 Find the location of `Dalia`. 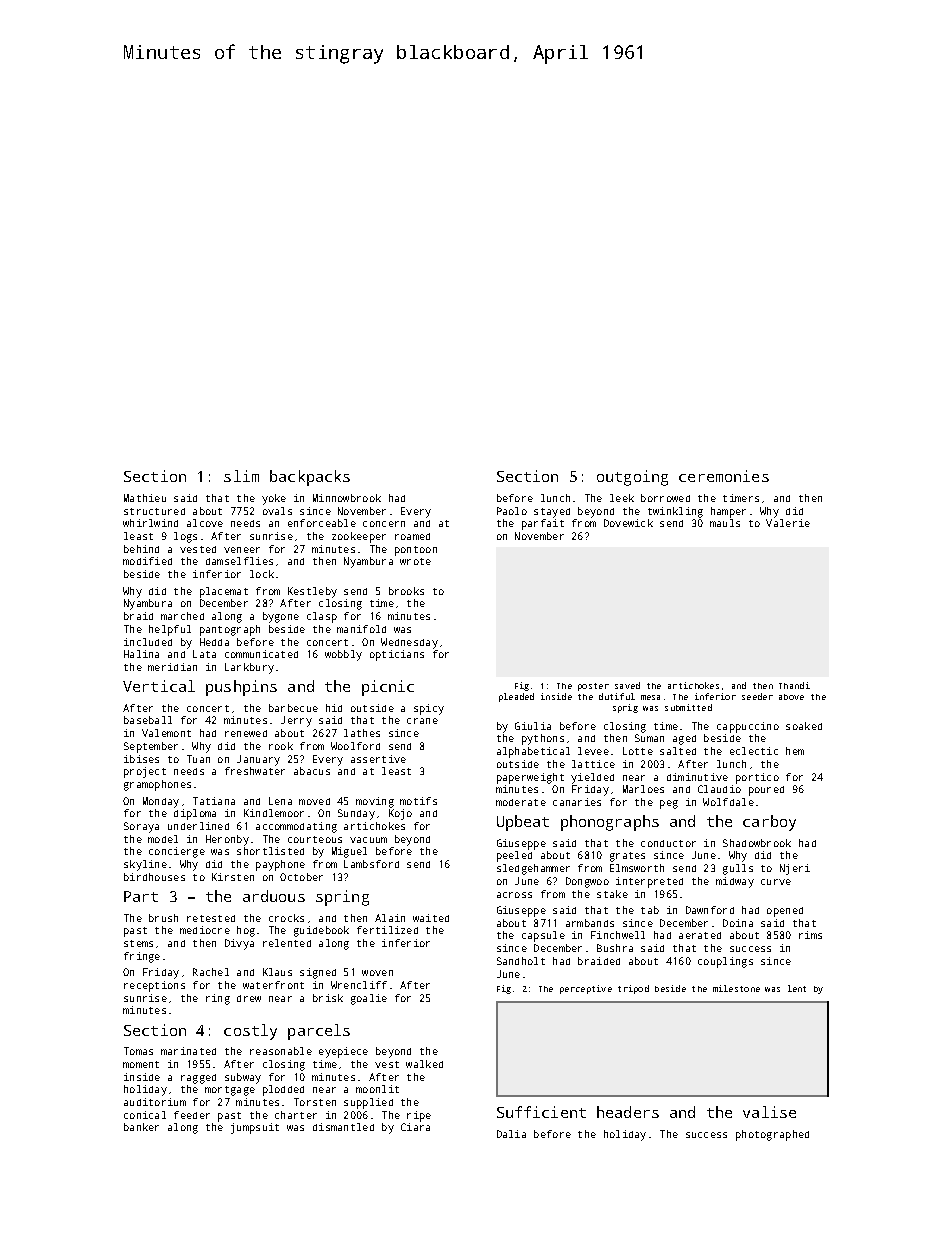

Dalia is located at coordinates (511, 1134).
